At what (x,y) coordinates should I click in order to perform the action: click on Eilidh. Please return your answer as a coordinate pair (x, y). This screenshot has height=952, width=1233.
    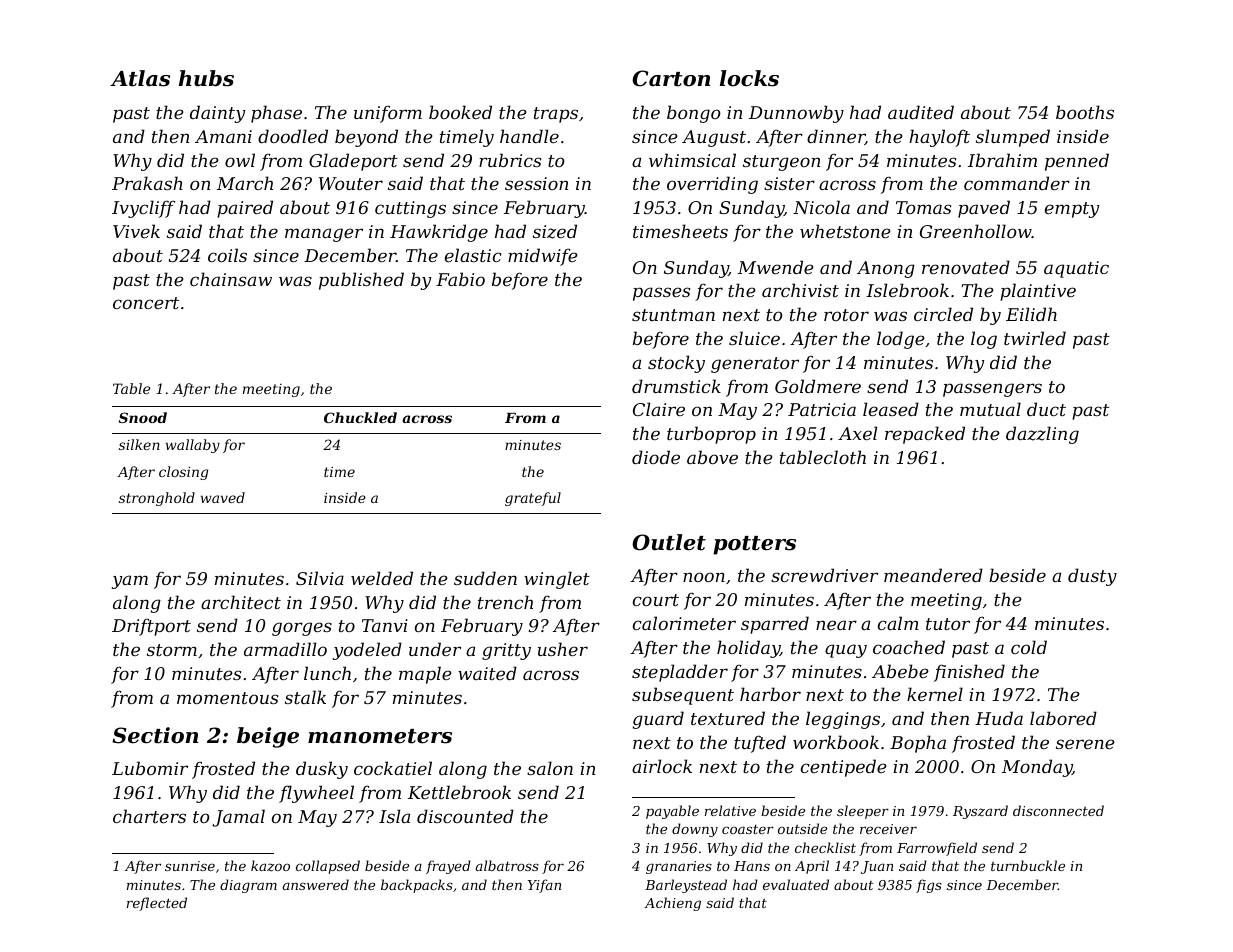
    Looking at the image, I should click on (1031, 314).
